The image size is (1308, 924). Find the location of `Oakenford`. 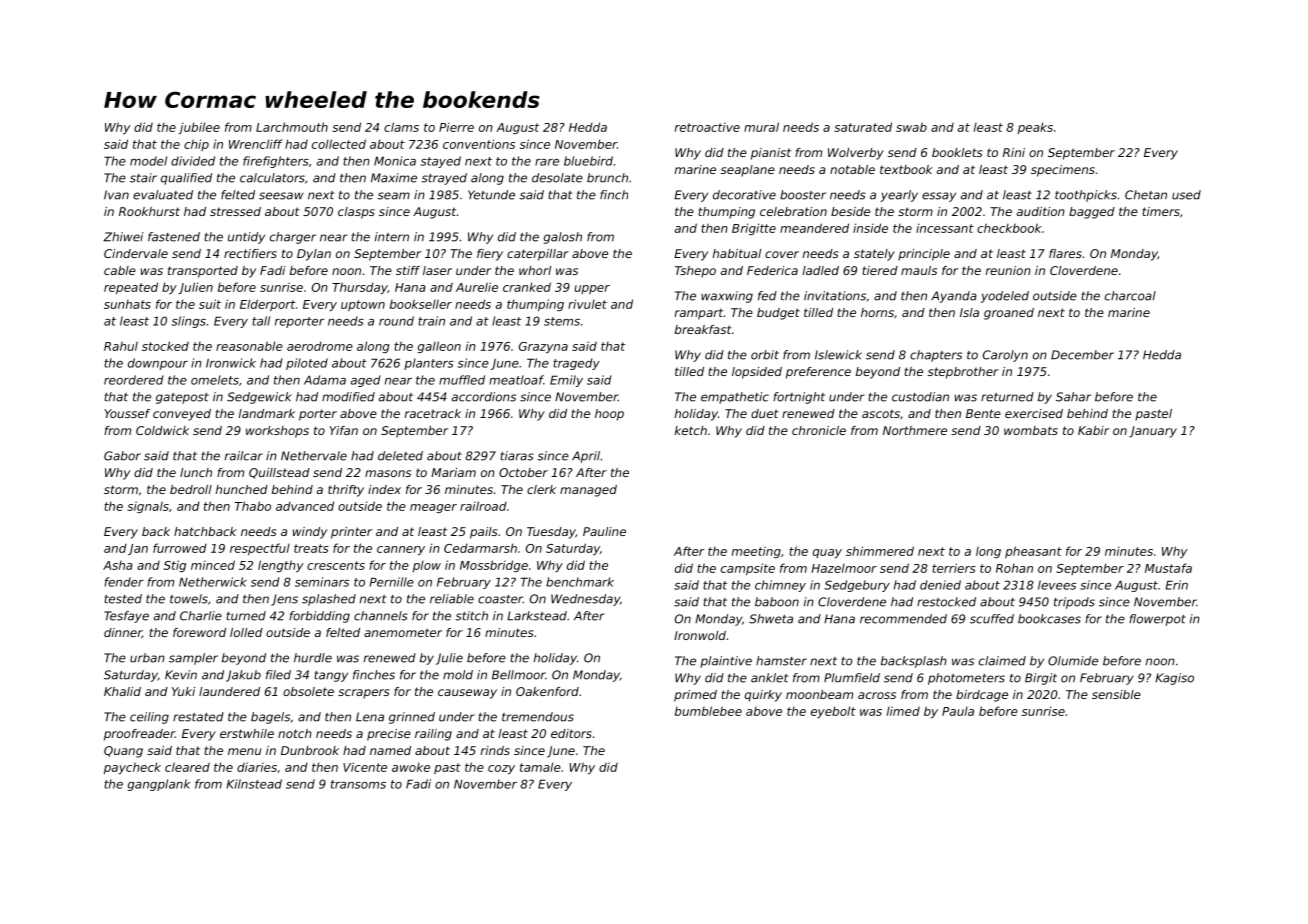

Oakenford is located at coordinates (547, 691).
